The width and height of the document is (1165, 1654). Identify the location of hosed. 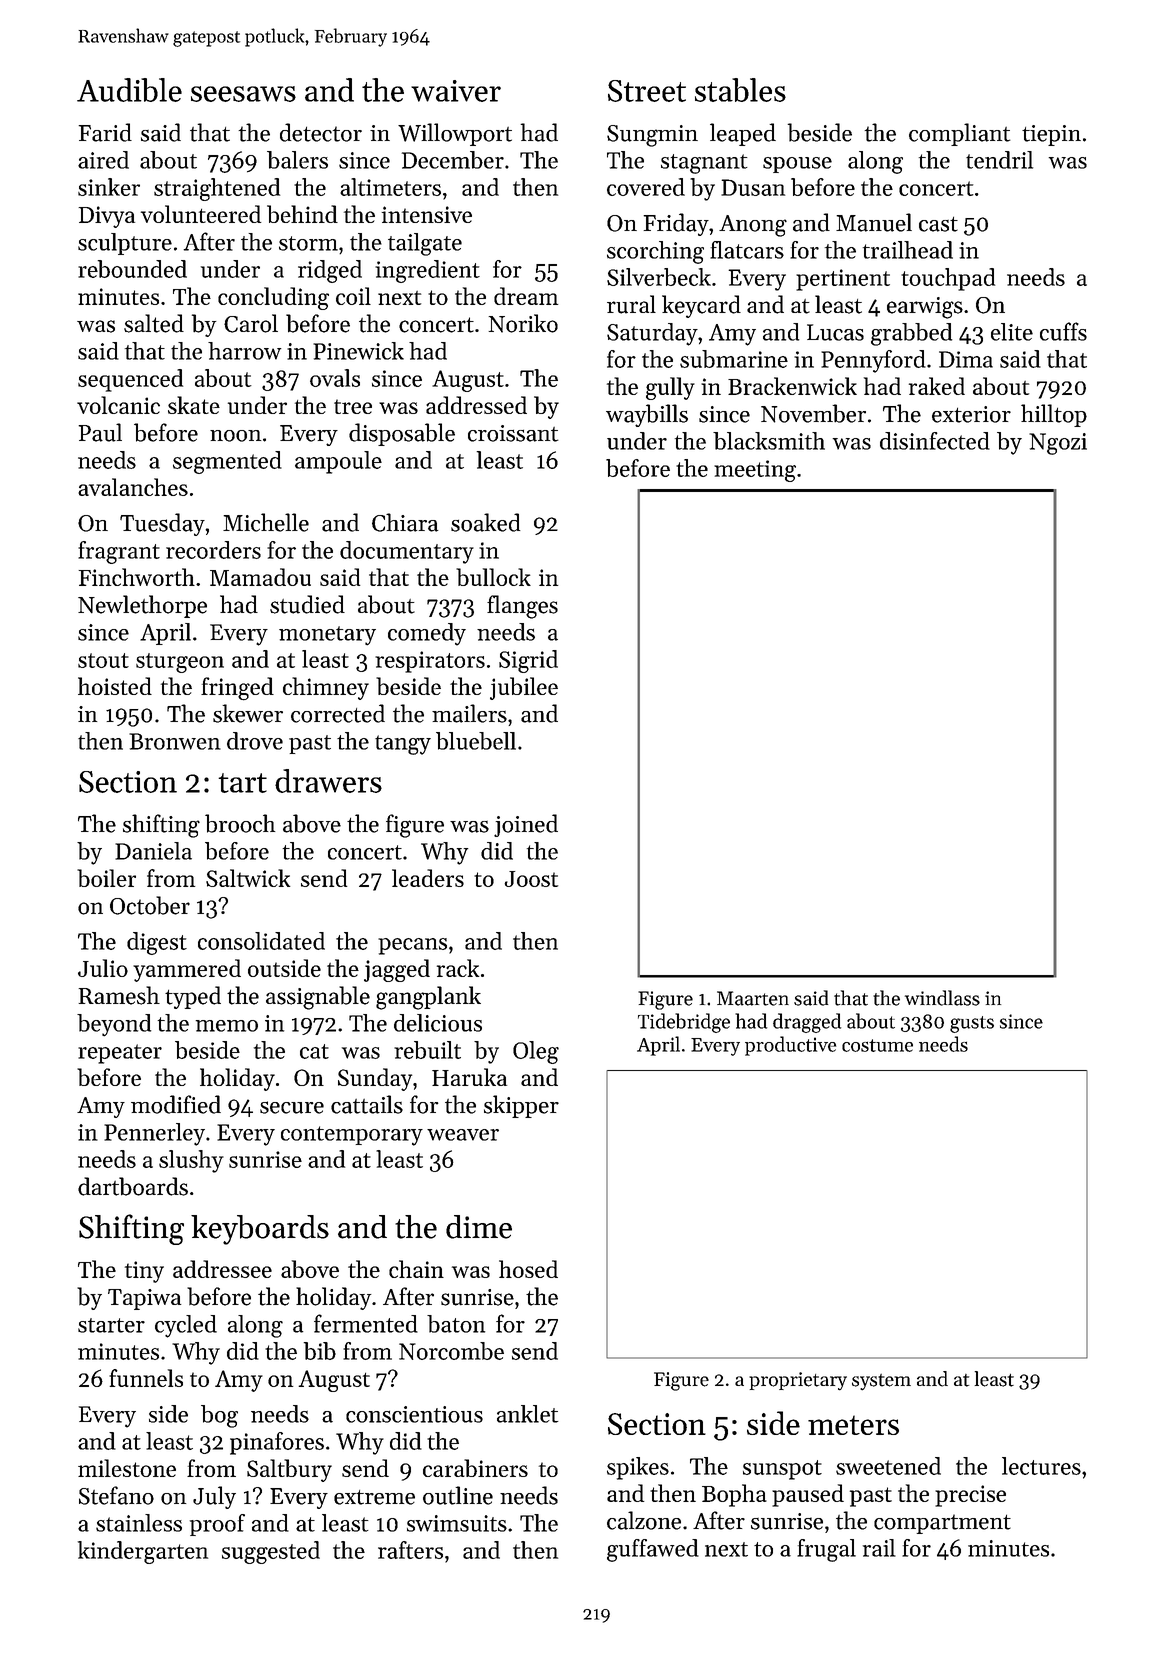
(528, 1269).
